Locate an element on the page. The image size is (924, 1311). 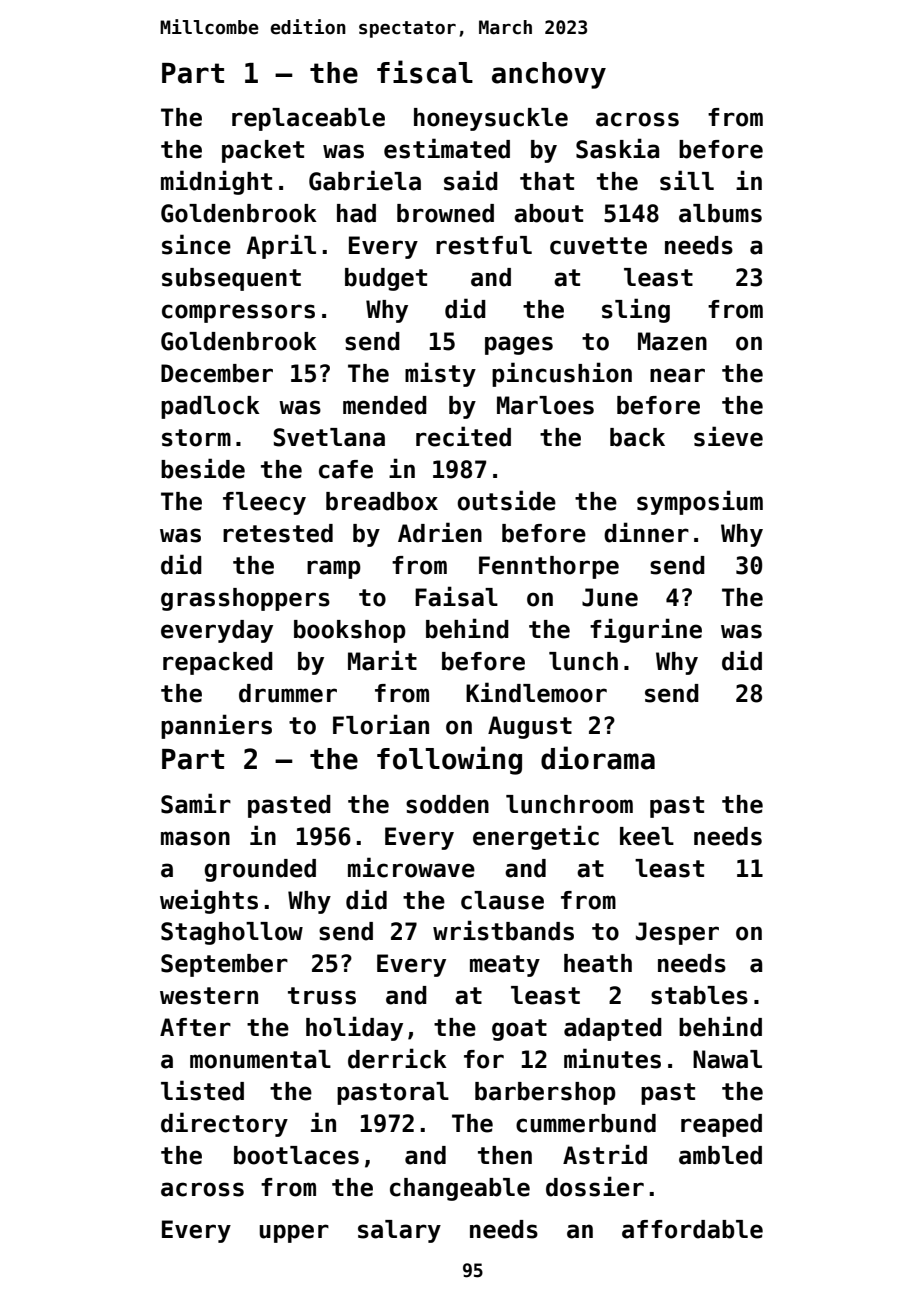
Faisal is located at coordinates (456, 596).
